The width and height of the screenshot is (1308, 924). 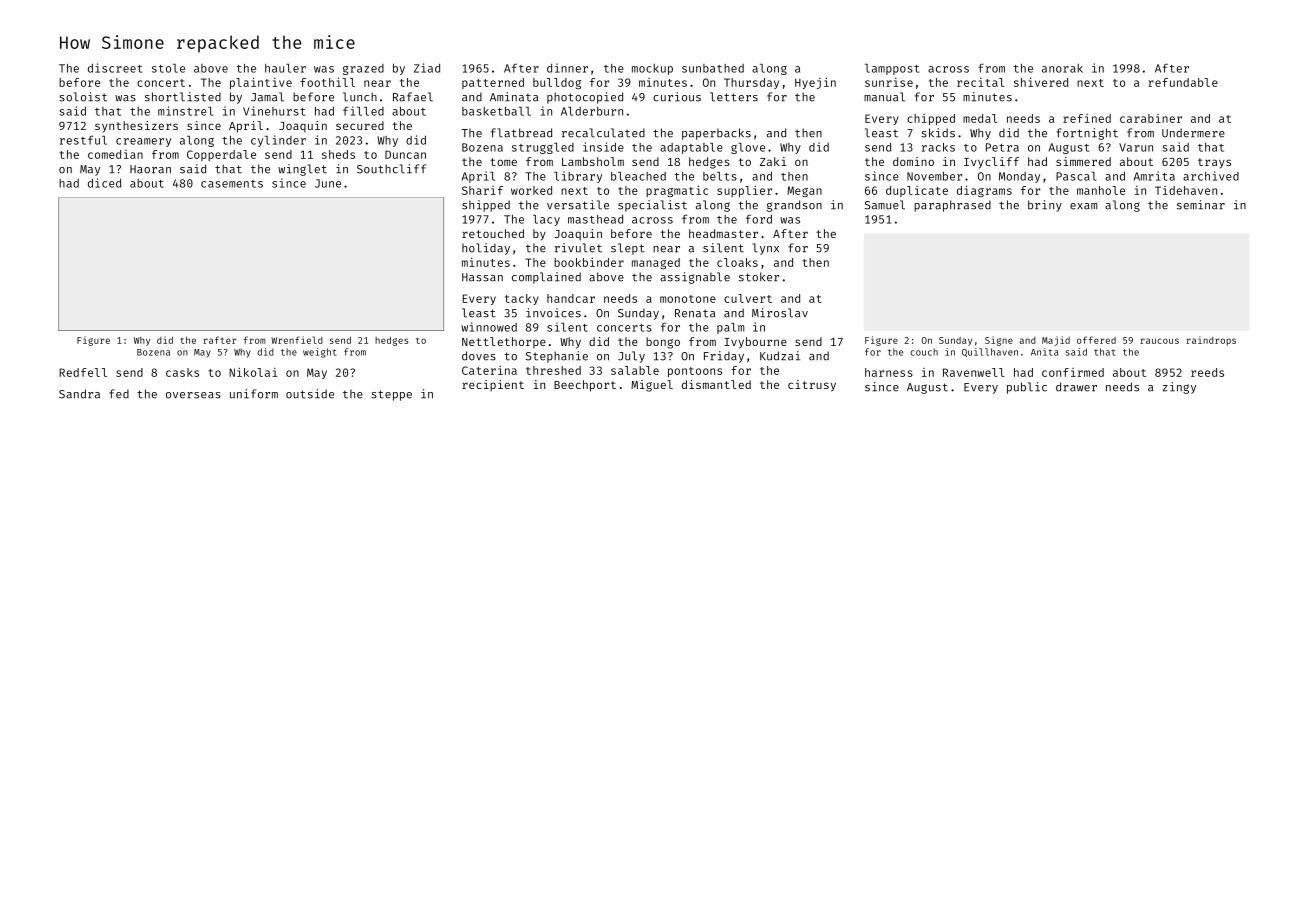 I want to click on Sandra, so click(x=79, y=394).
